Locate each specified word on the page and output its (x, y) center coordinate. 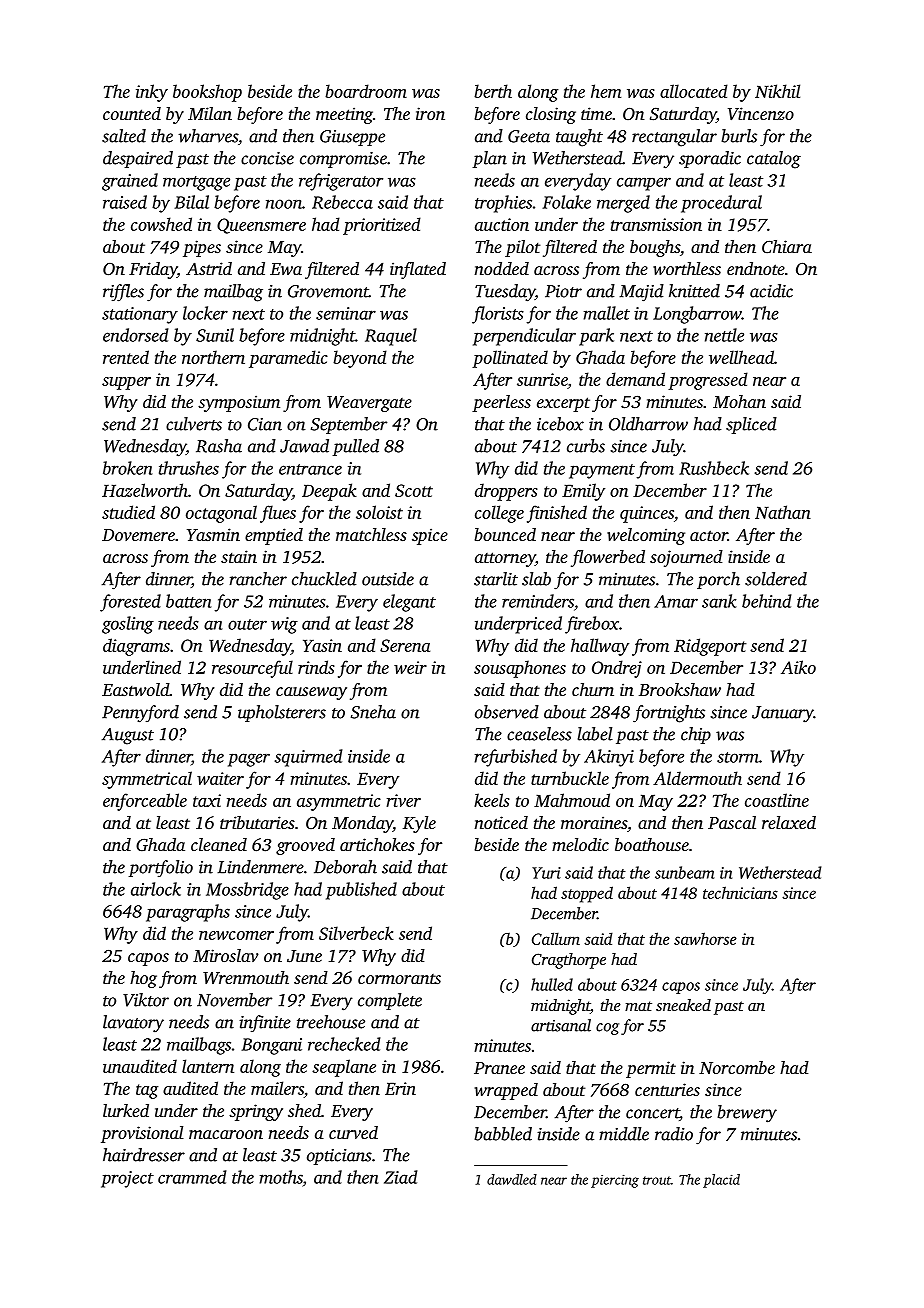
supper (126, 383)
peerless (501, 403)
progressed (708, 381)
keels (492, 800)
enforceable (145, 802)
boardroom (366, 91)
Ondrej (617, 669)
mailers (277, 1089)
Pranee (499, 1068)
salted (124, 136)
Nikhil (777, 91)
